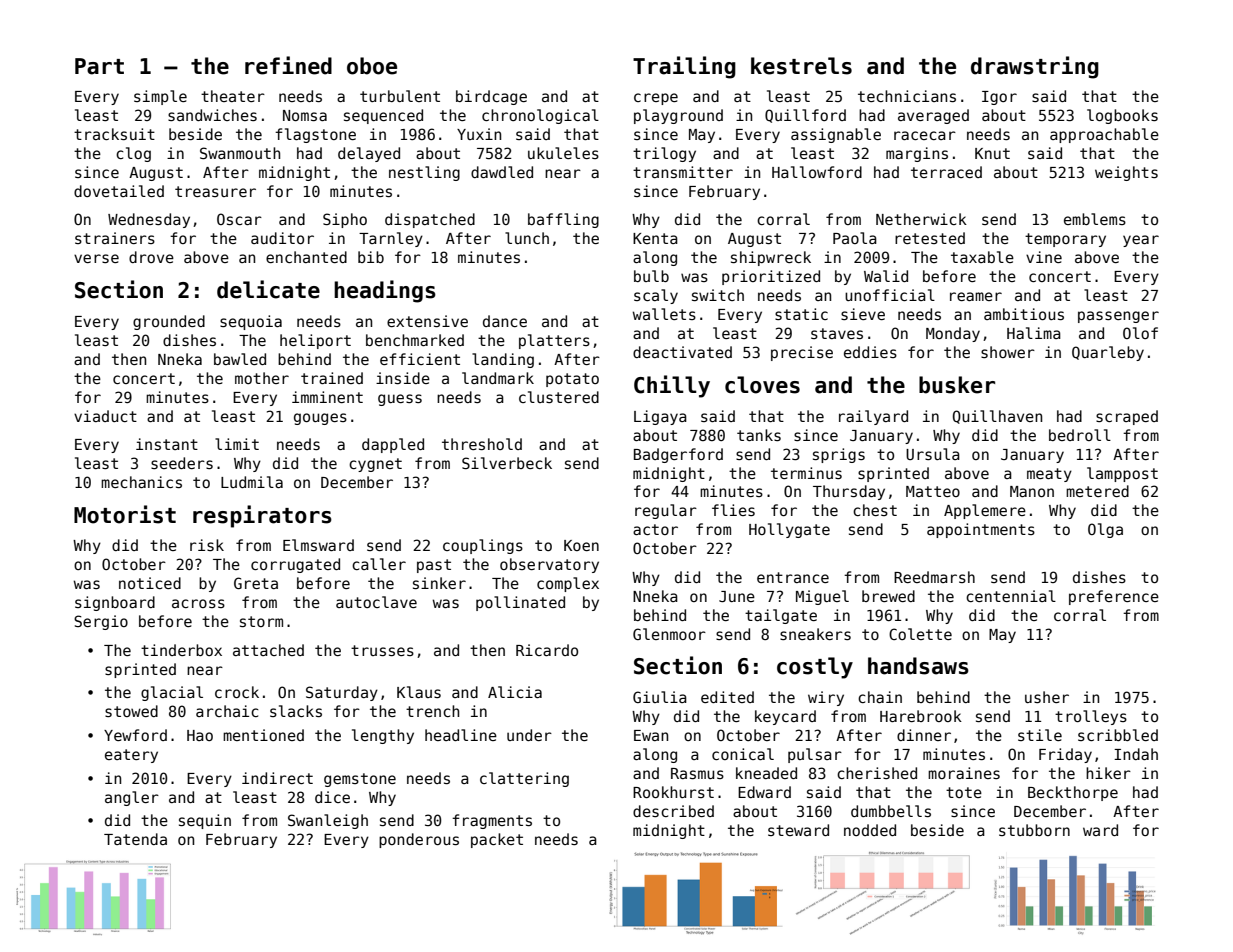  I want to click on Silverbeck, so click(507, 463).
